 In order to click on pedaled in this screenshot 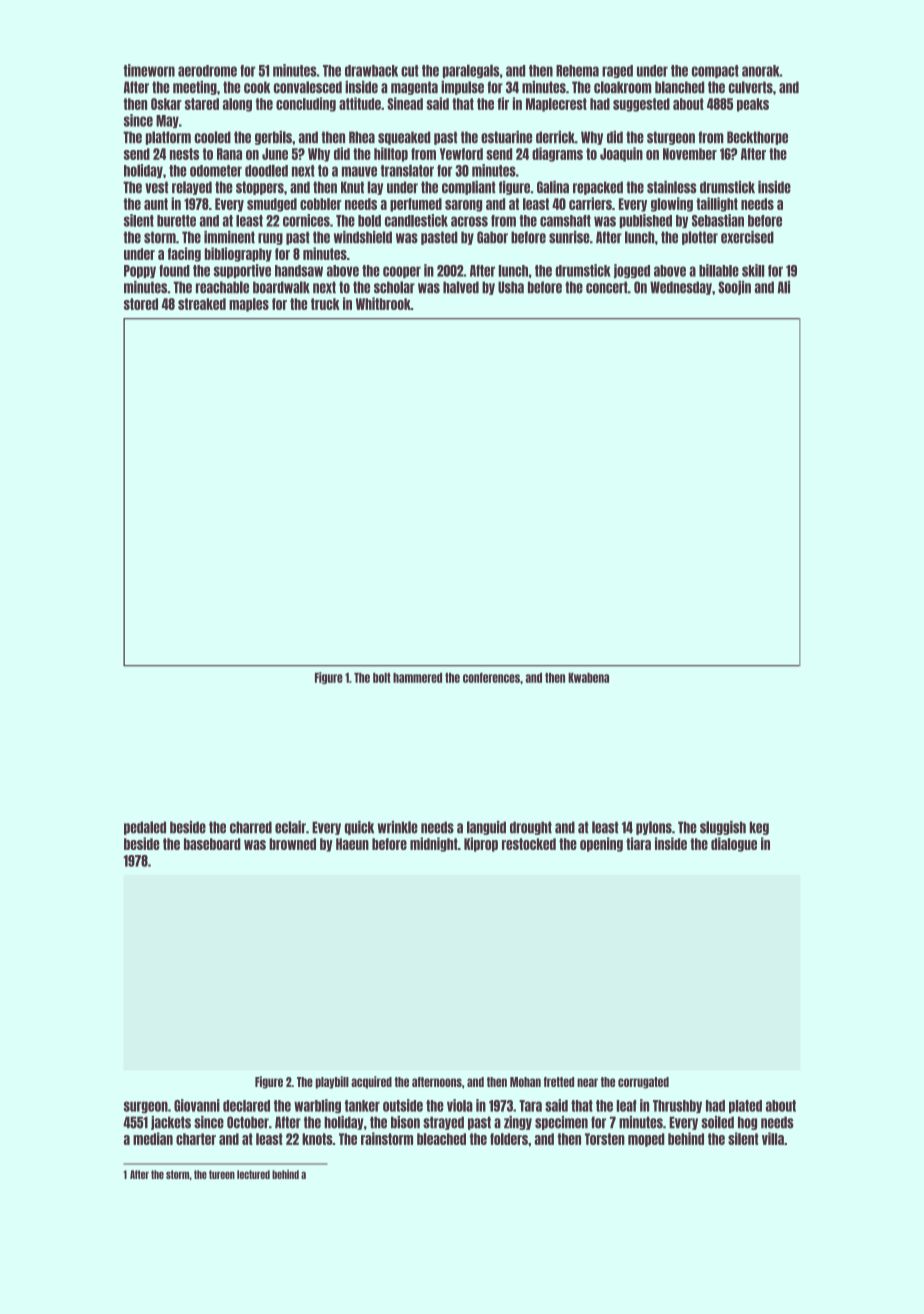, I will do `click(145, 828)`.
